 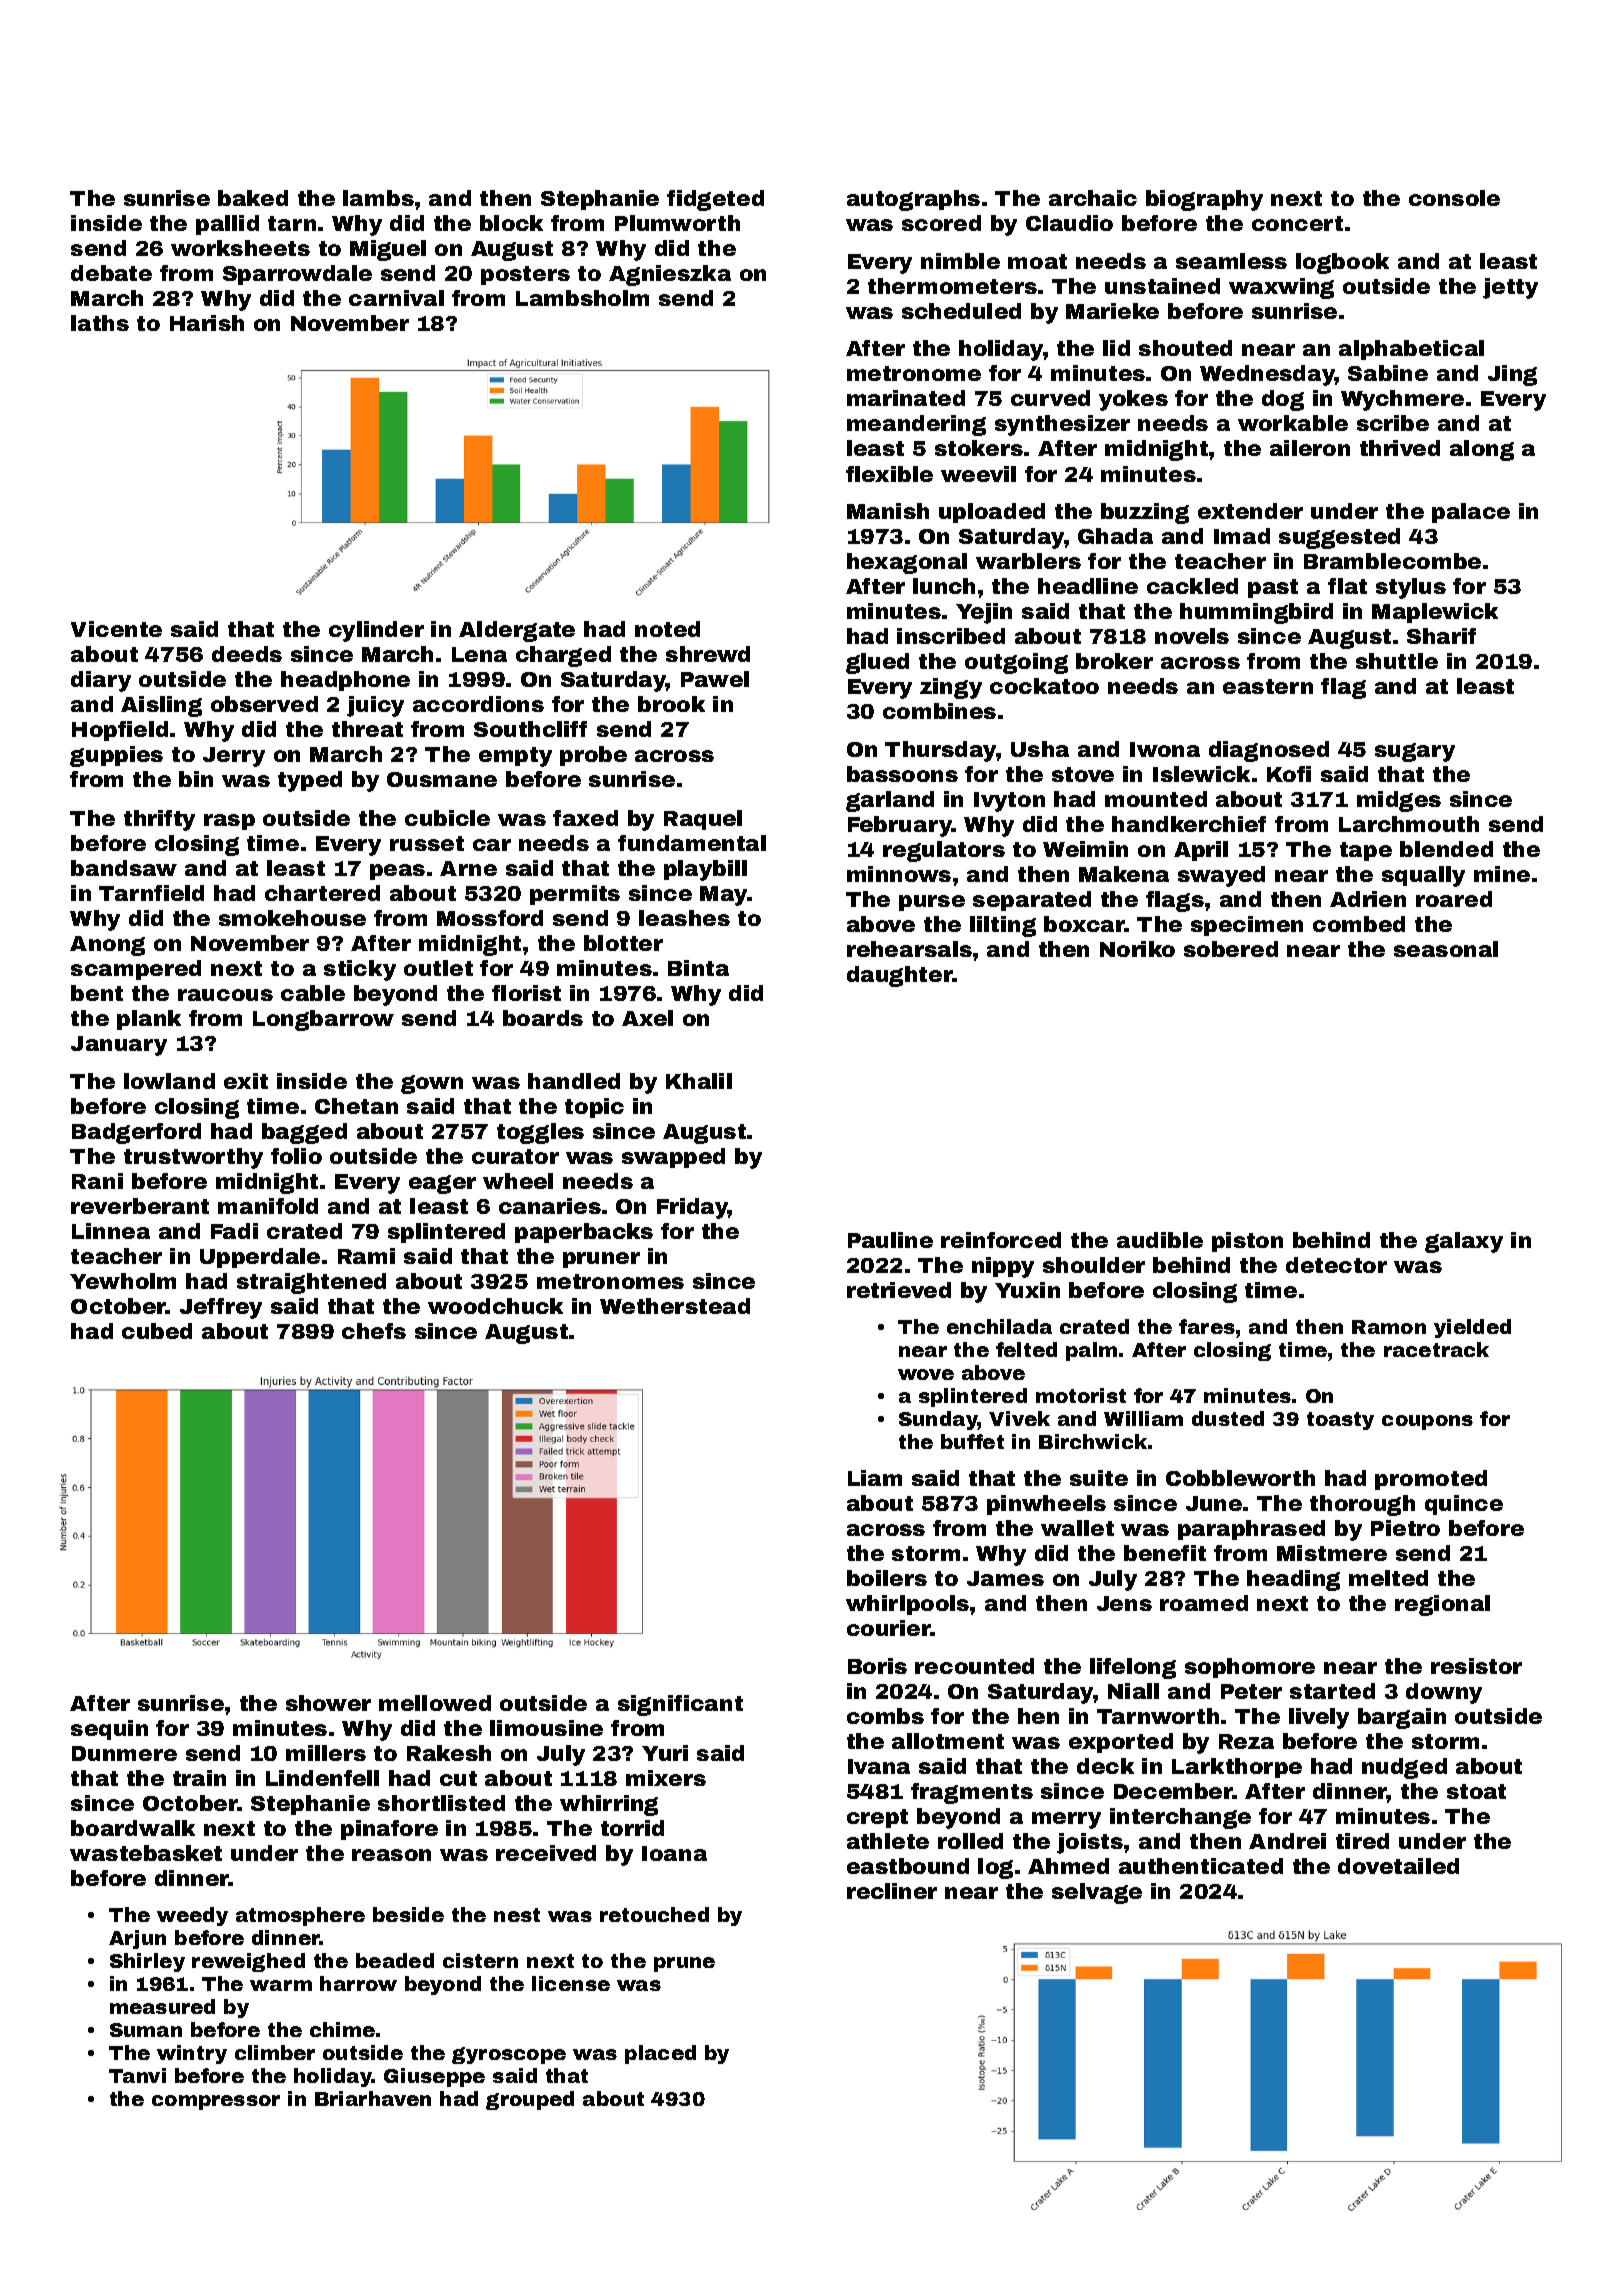 What do you see at coordinates (671, 704) in the page?
I see `brook` at bounding box center [671, 704].
